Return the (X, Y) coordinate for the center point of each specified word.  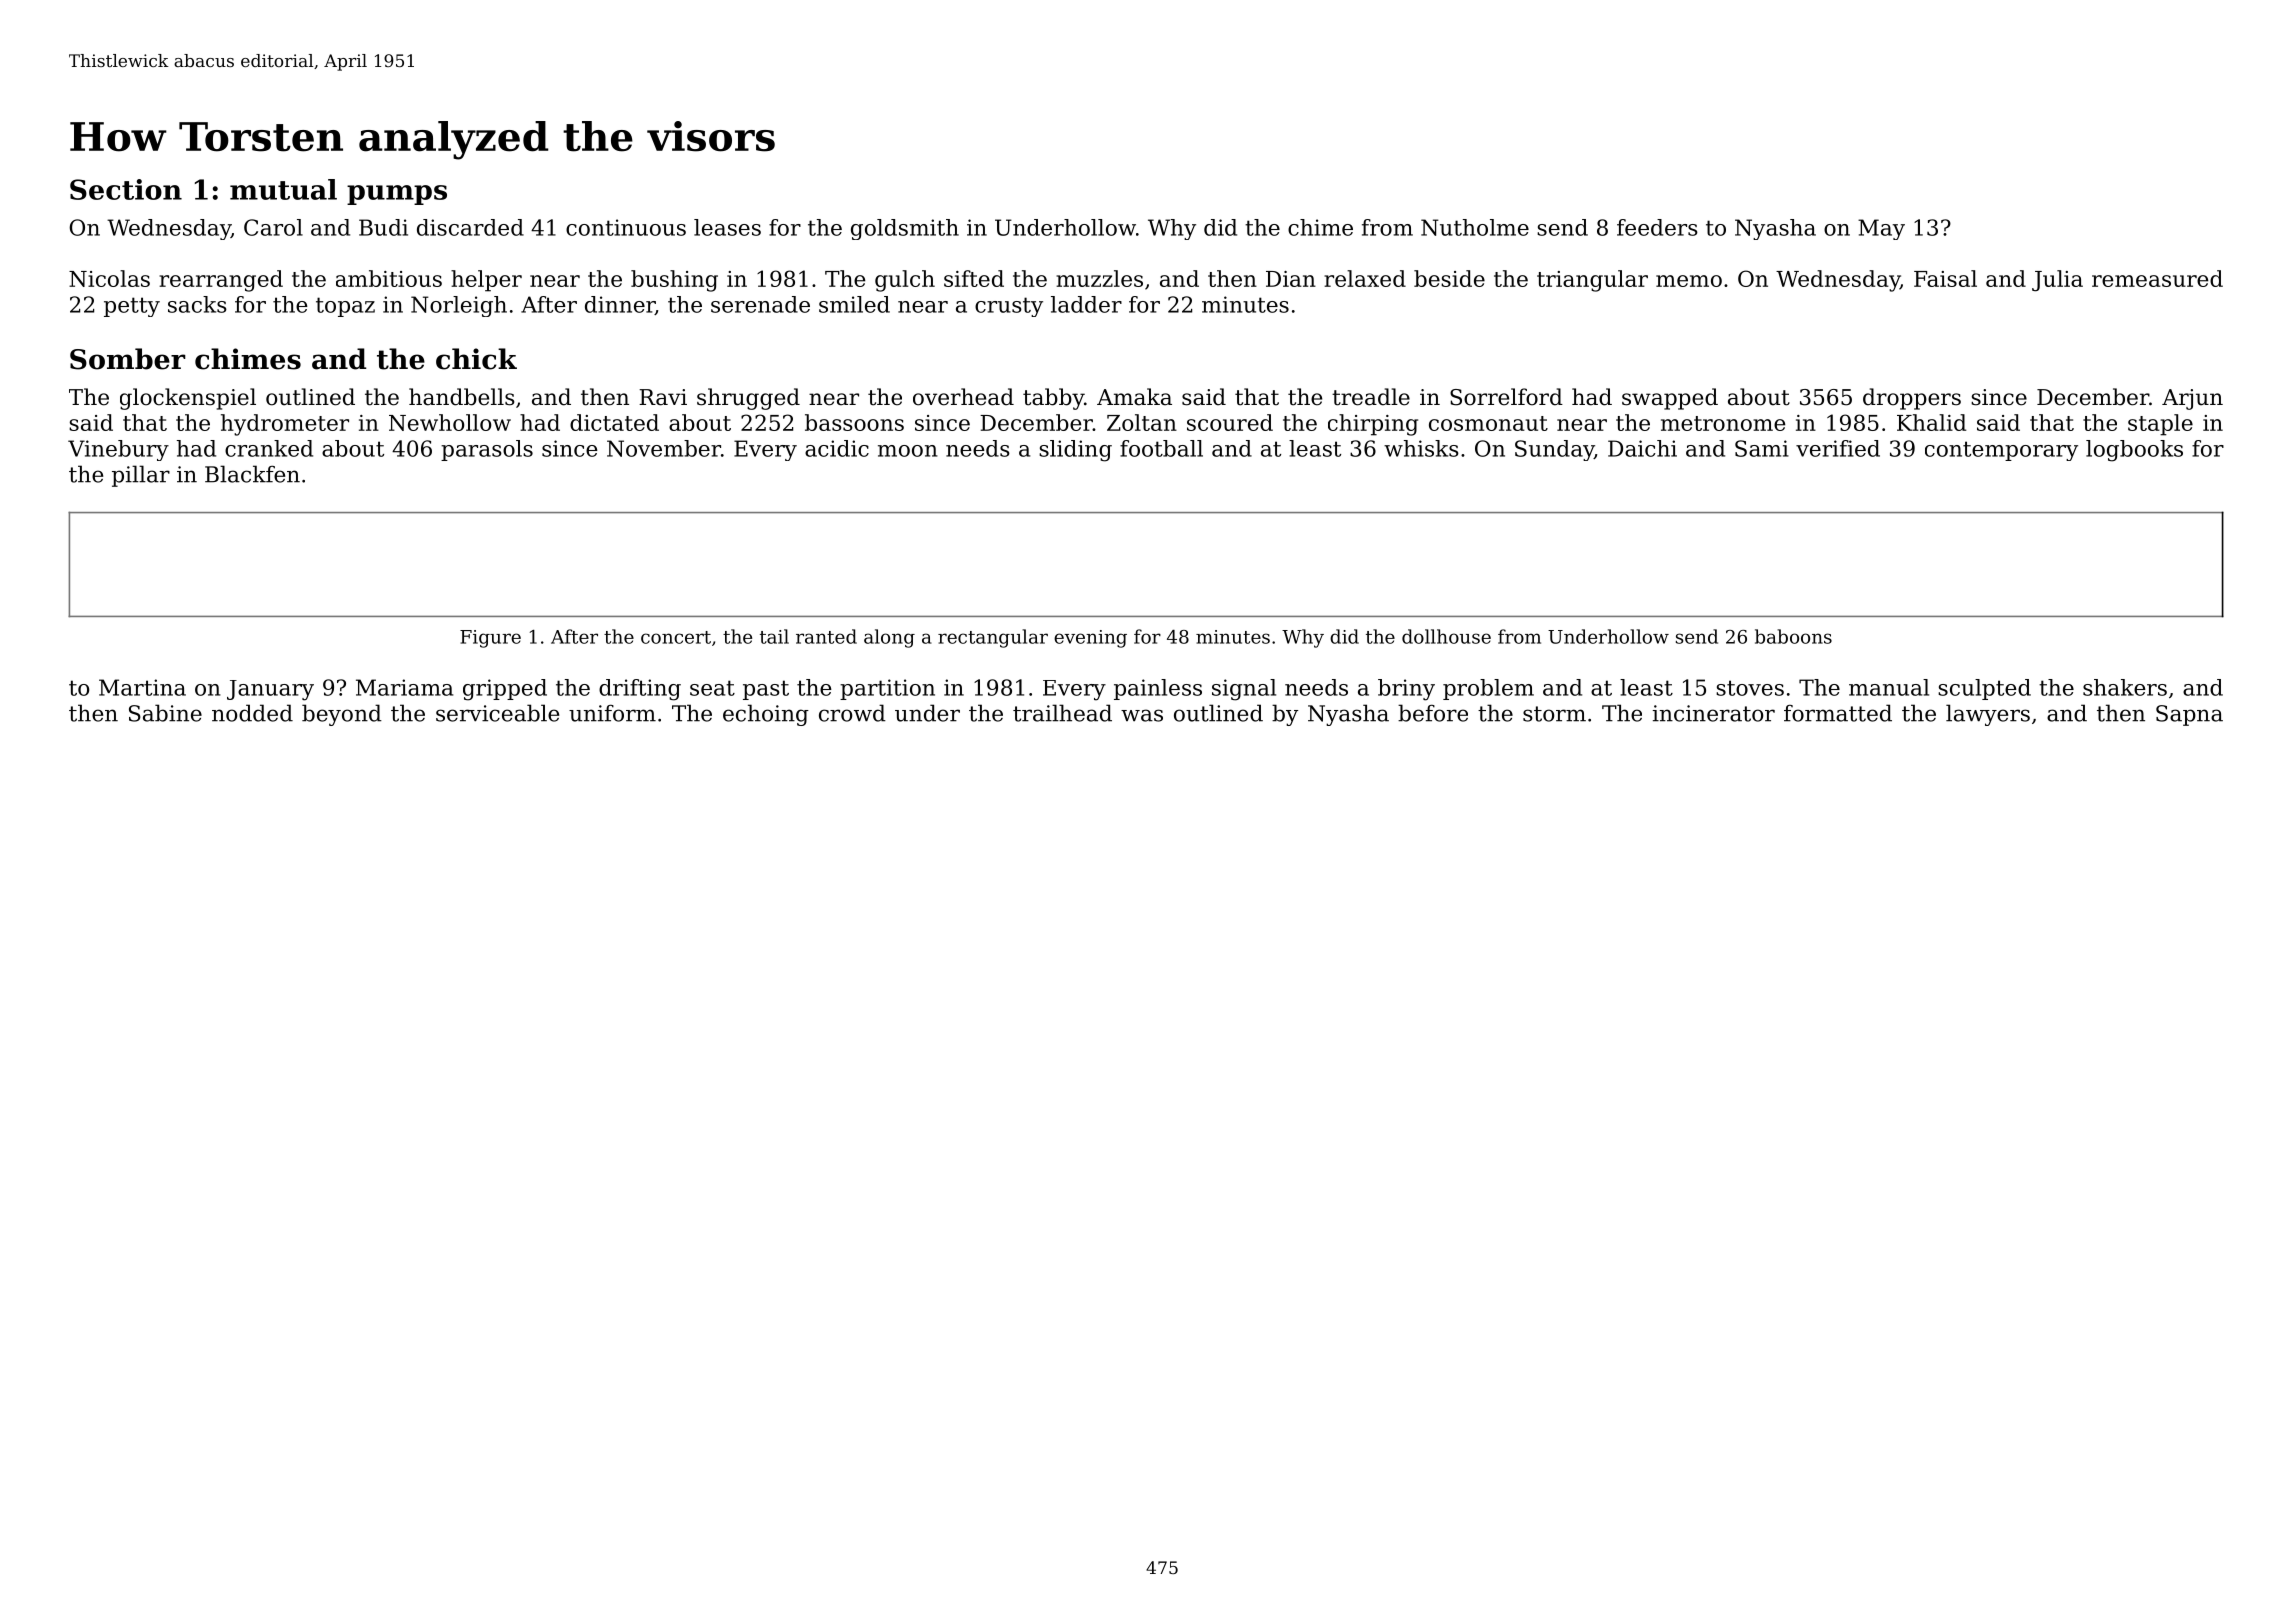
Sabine (165, 713)
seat (712, 688)
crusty (1009, 307)
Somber (128, 359)
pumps (397, 195)
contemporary (2001, 451)
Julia (2057, 281)
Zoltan (1142, 422)
